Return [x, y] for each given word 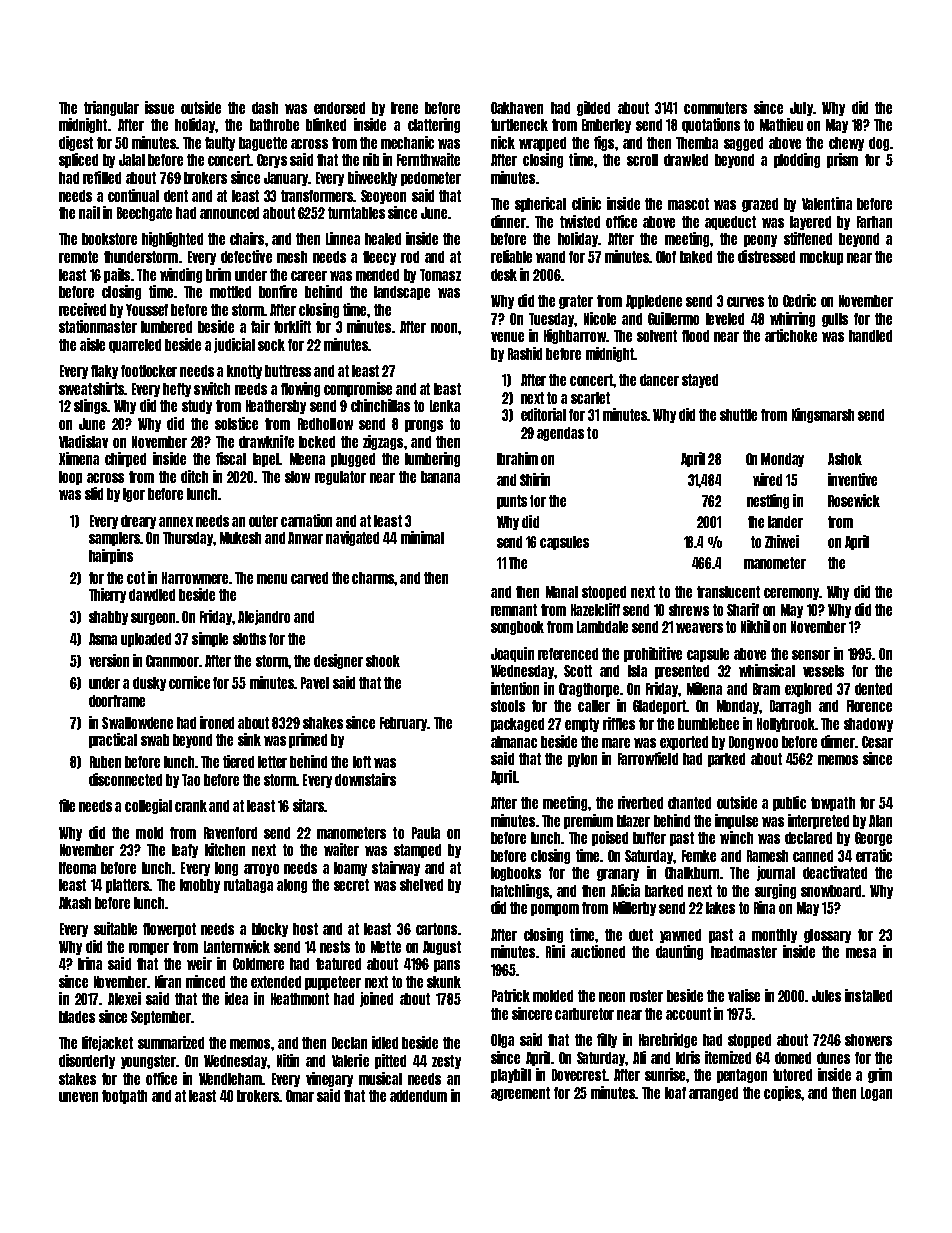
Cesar [877, 742]
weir [199, 963]
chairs [247, 238]
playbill [511, 1075]
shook [383, 661]
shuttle [738, 415]
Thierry [107, 595]
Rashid [525, 353]
